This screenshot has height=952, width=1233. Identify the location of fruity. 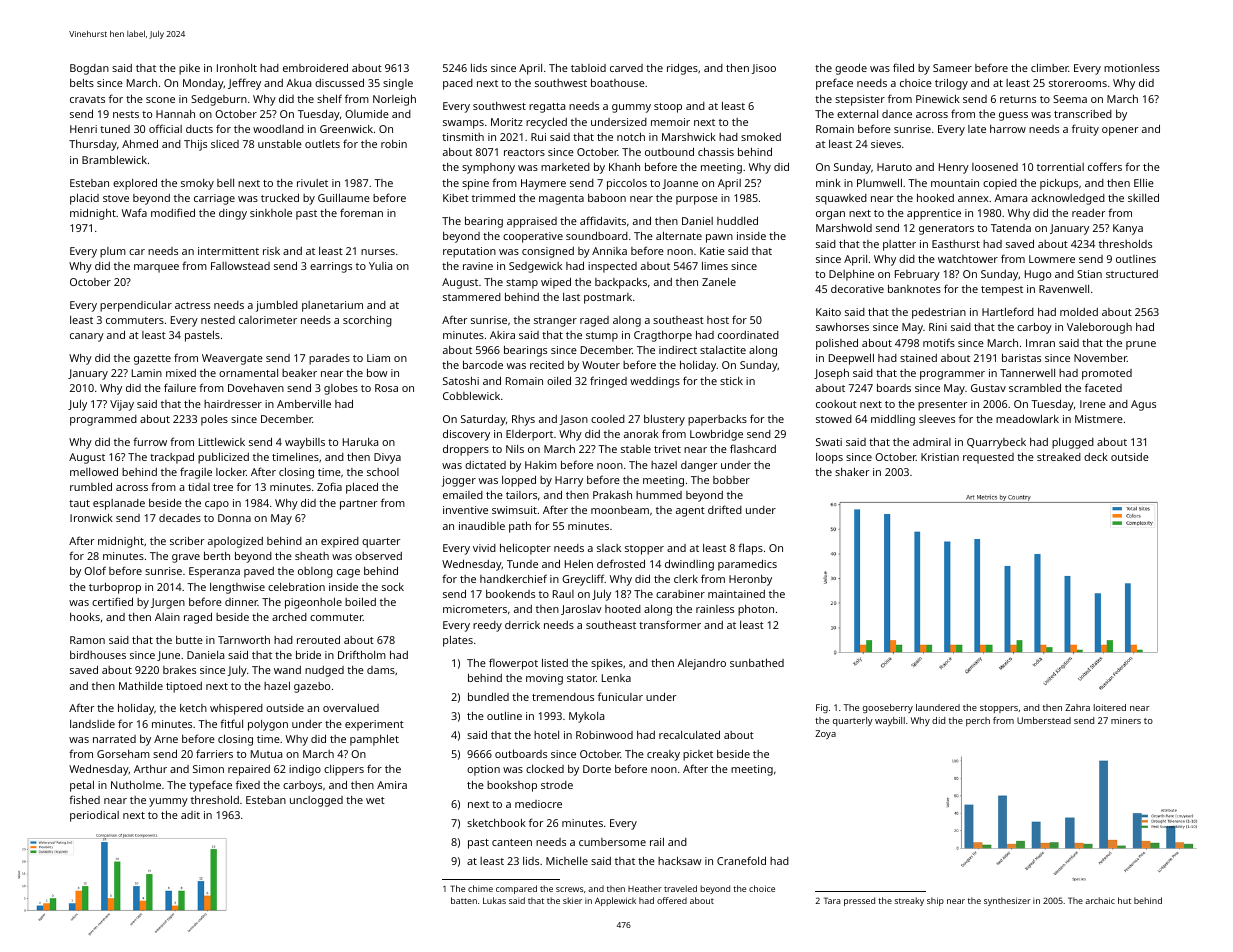
(1085, 130).
